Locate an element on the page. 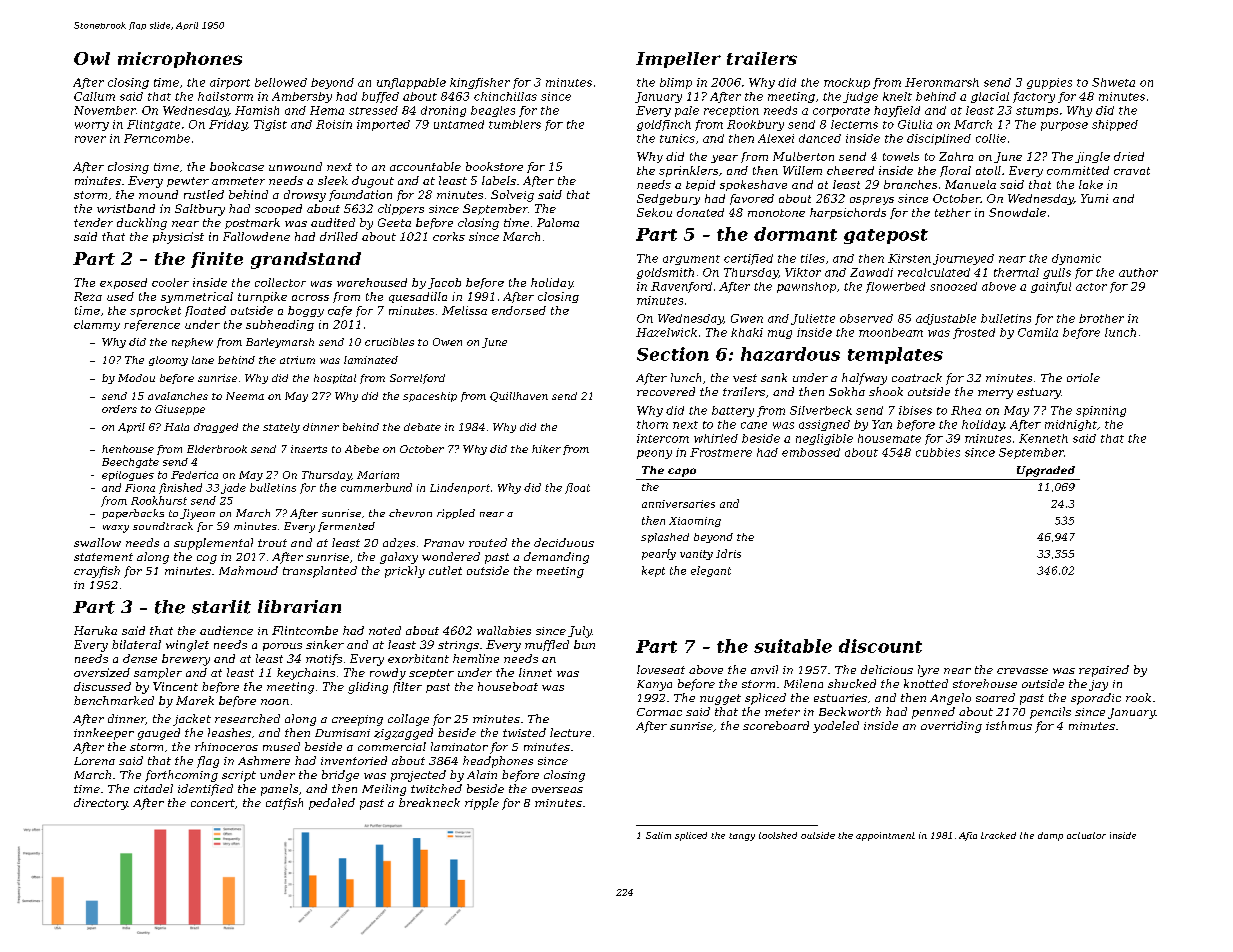 The image size is (1233, 952). catfish is located at coordinates (284, 804).
